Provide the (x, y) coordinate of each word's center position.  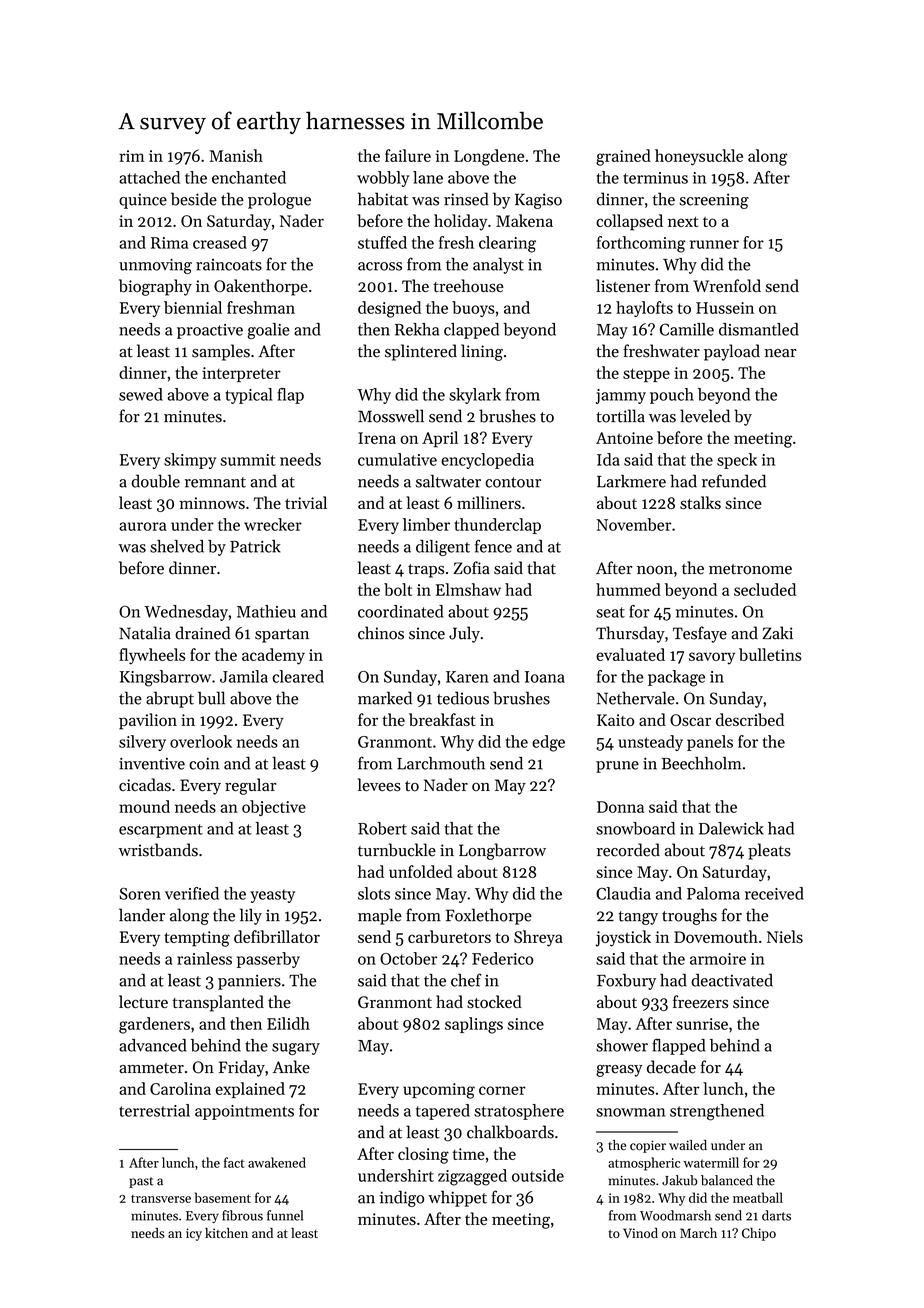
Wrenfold (727, 285)
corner (502, 1090)
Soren (140, 894)
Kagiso (538, 201)
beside (194, 199)
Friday (242, 1068)
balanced (727, 1180)
